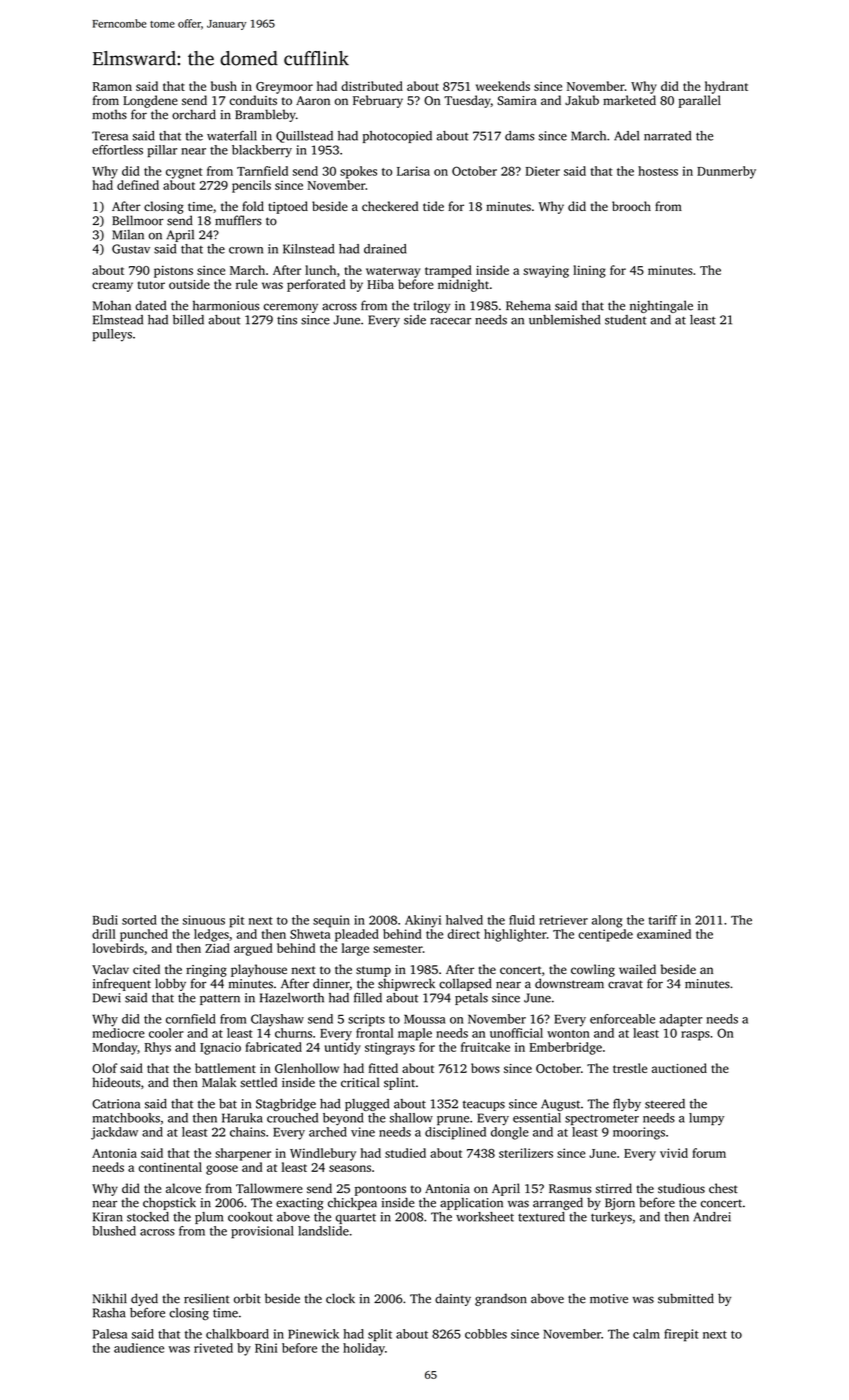 The image size is (849, 1400). Describe the element at coordinates (661, 306) in the screenshot. I see `nightingale` at that location.
